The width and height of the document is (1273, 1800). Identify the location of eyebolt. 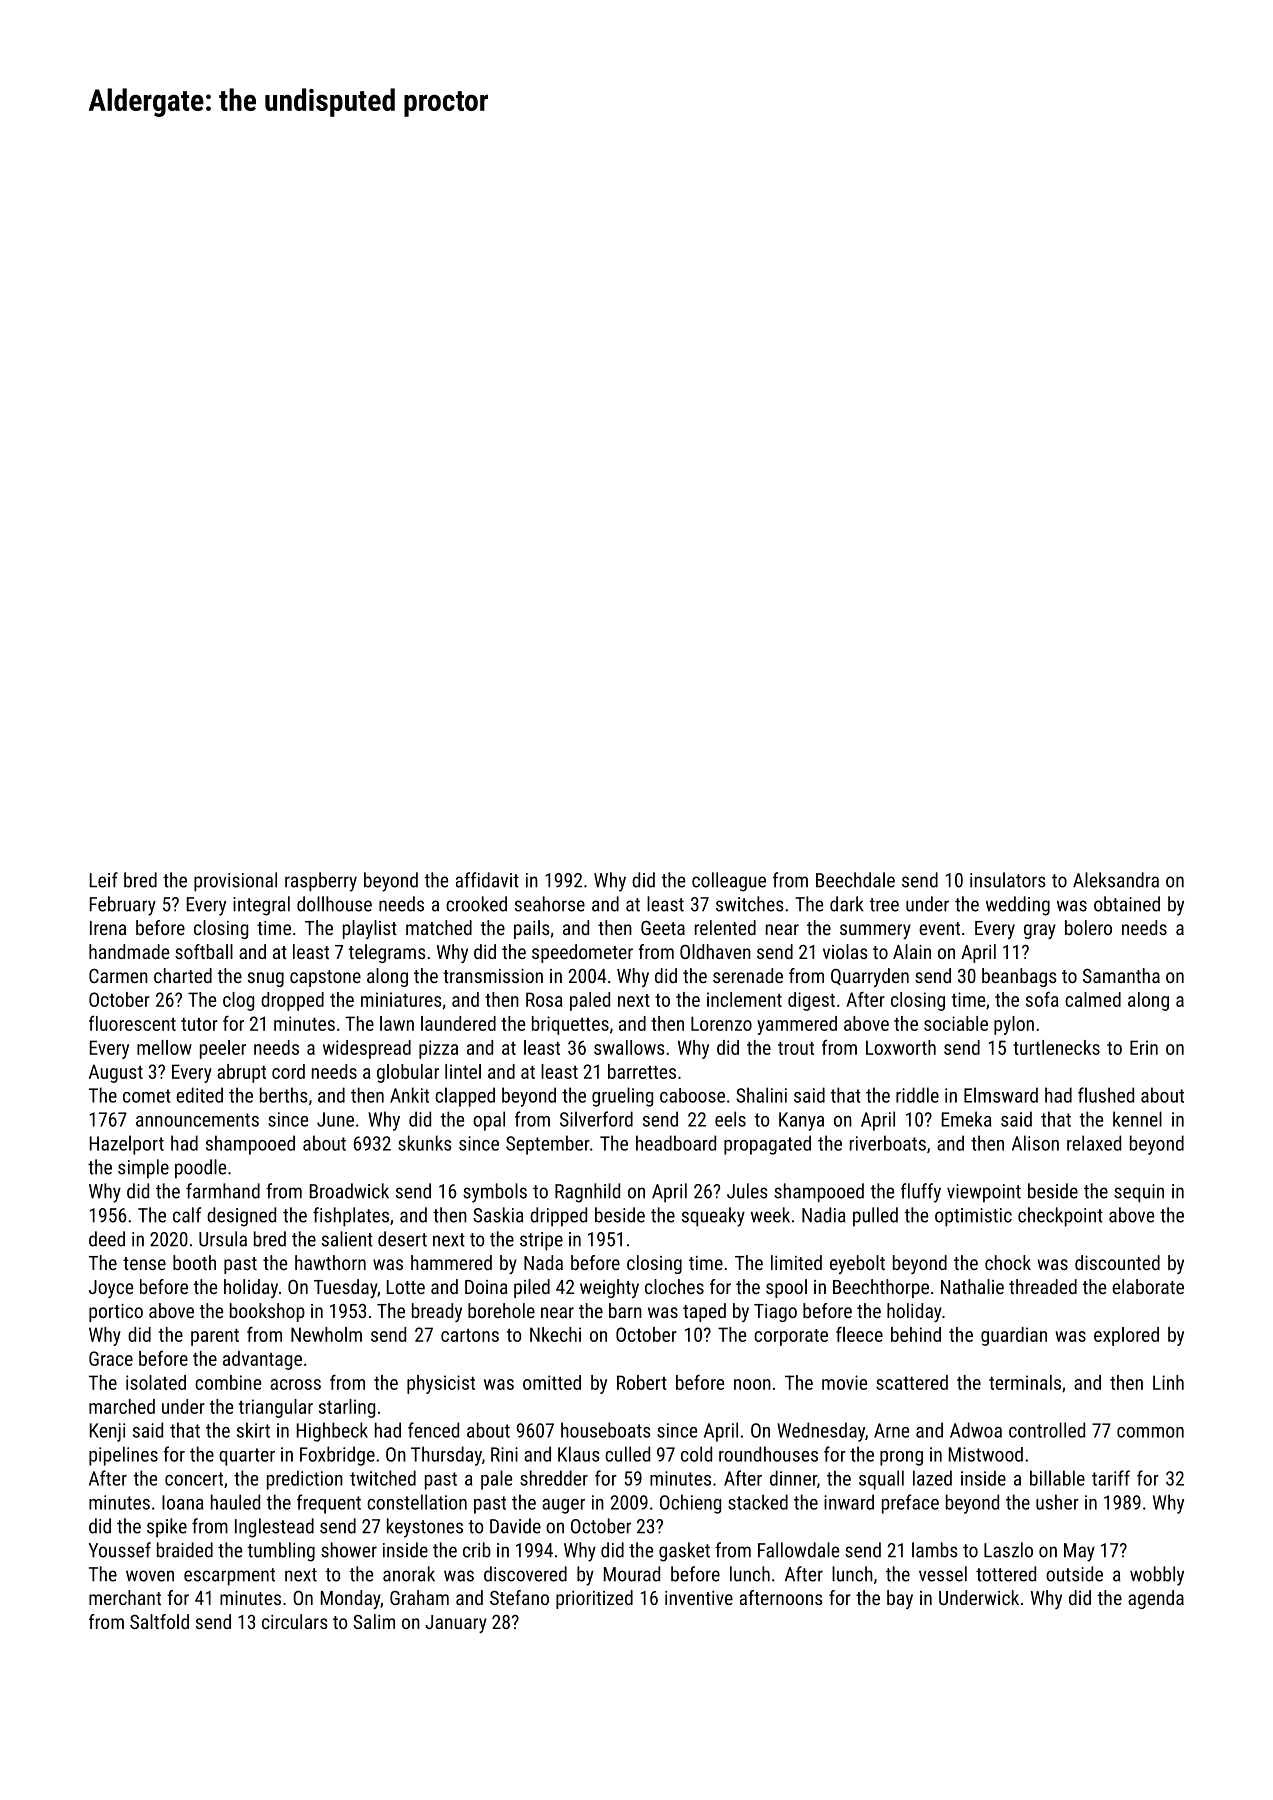
(857, 1264).
